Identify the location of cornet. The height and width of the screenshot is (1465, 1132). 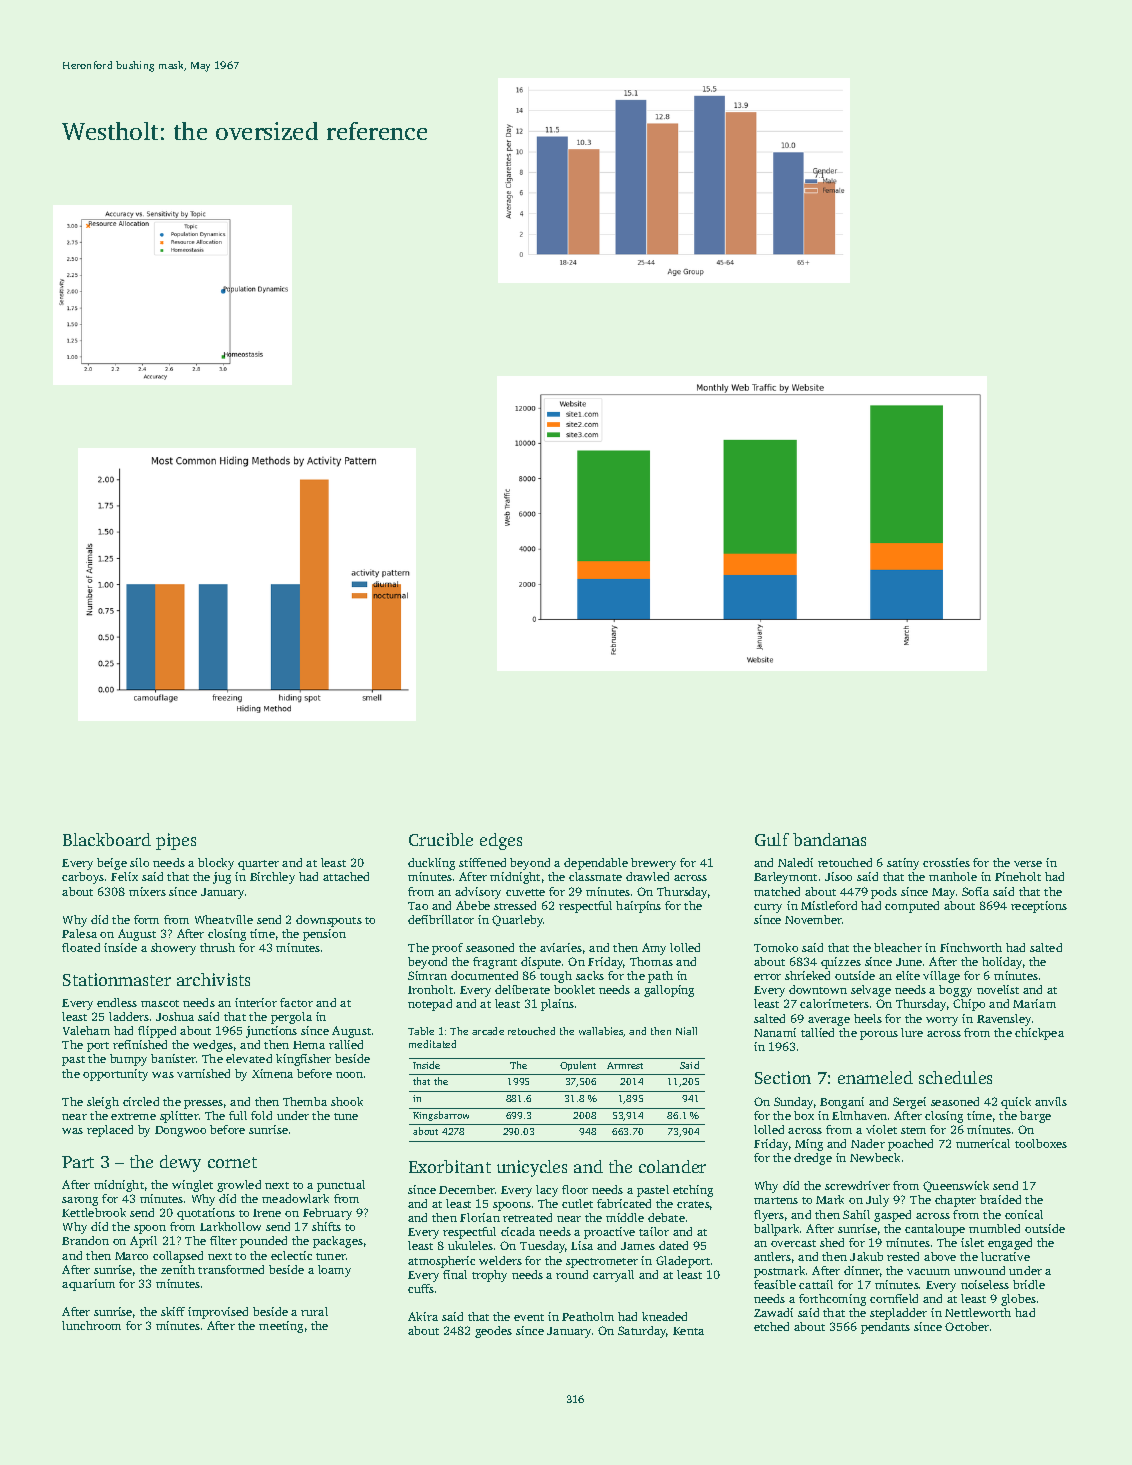
(232, 1162).
